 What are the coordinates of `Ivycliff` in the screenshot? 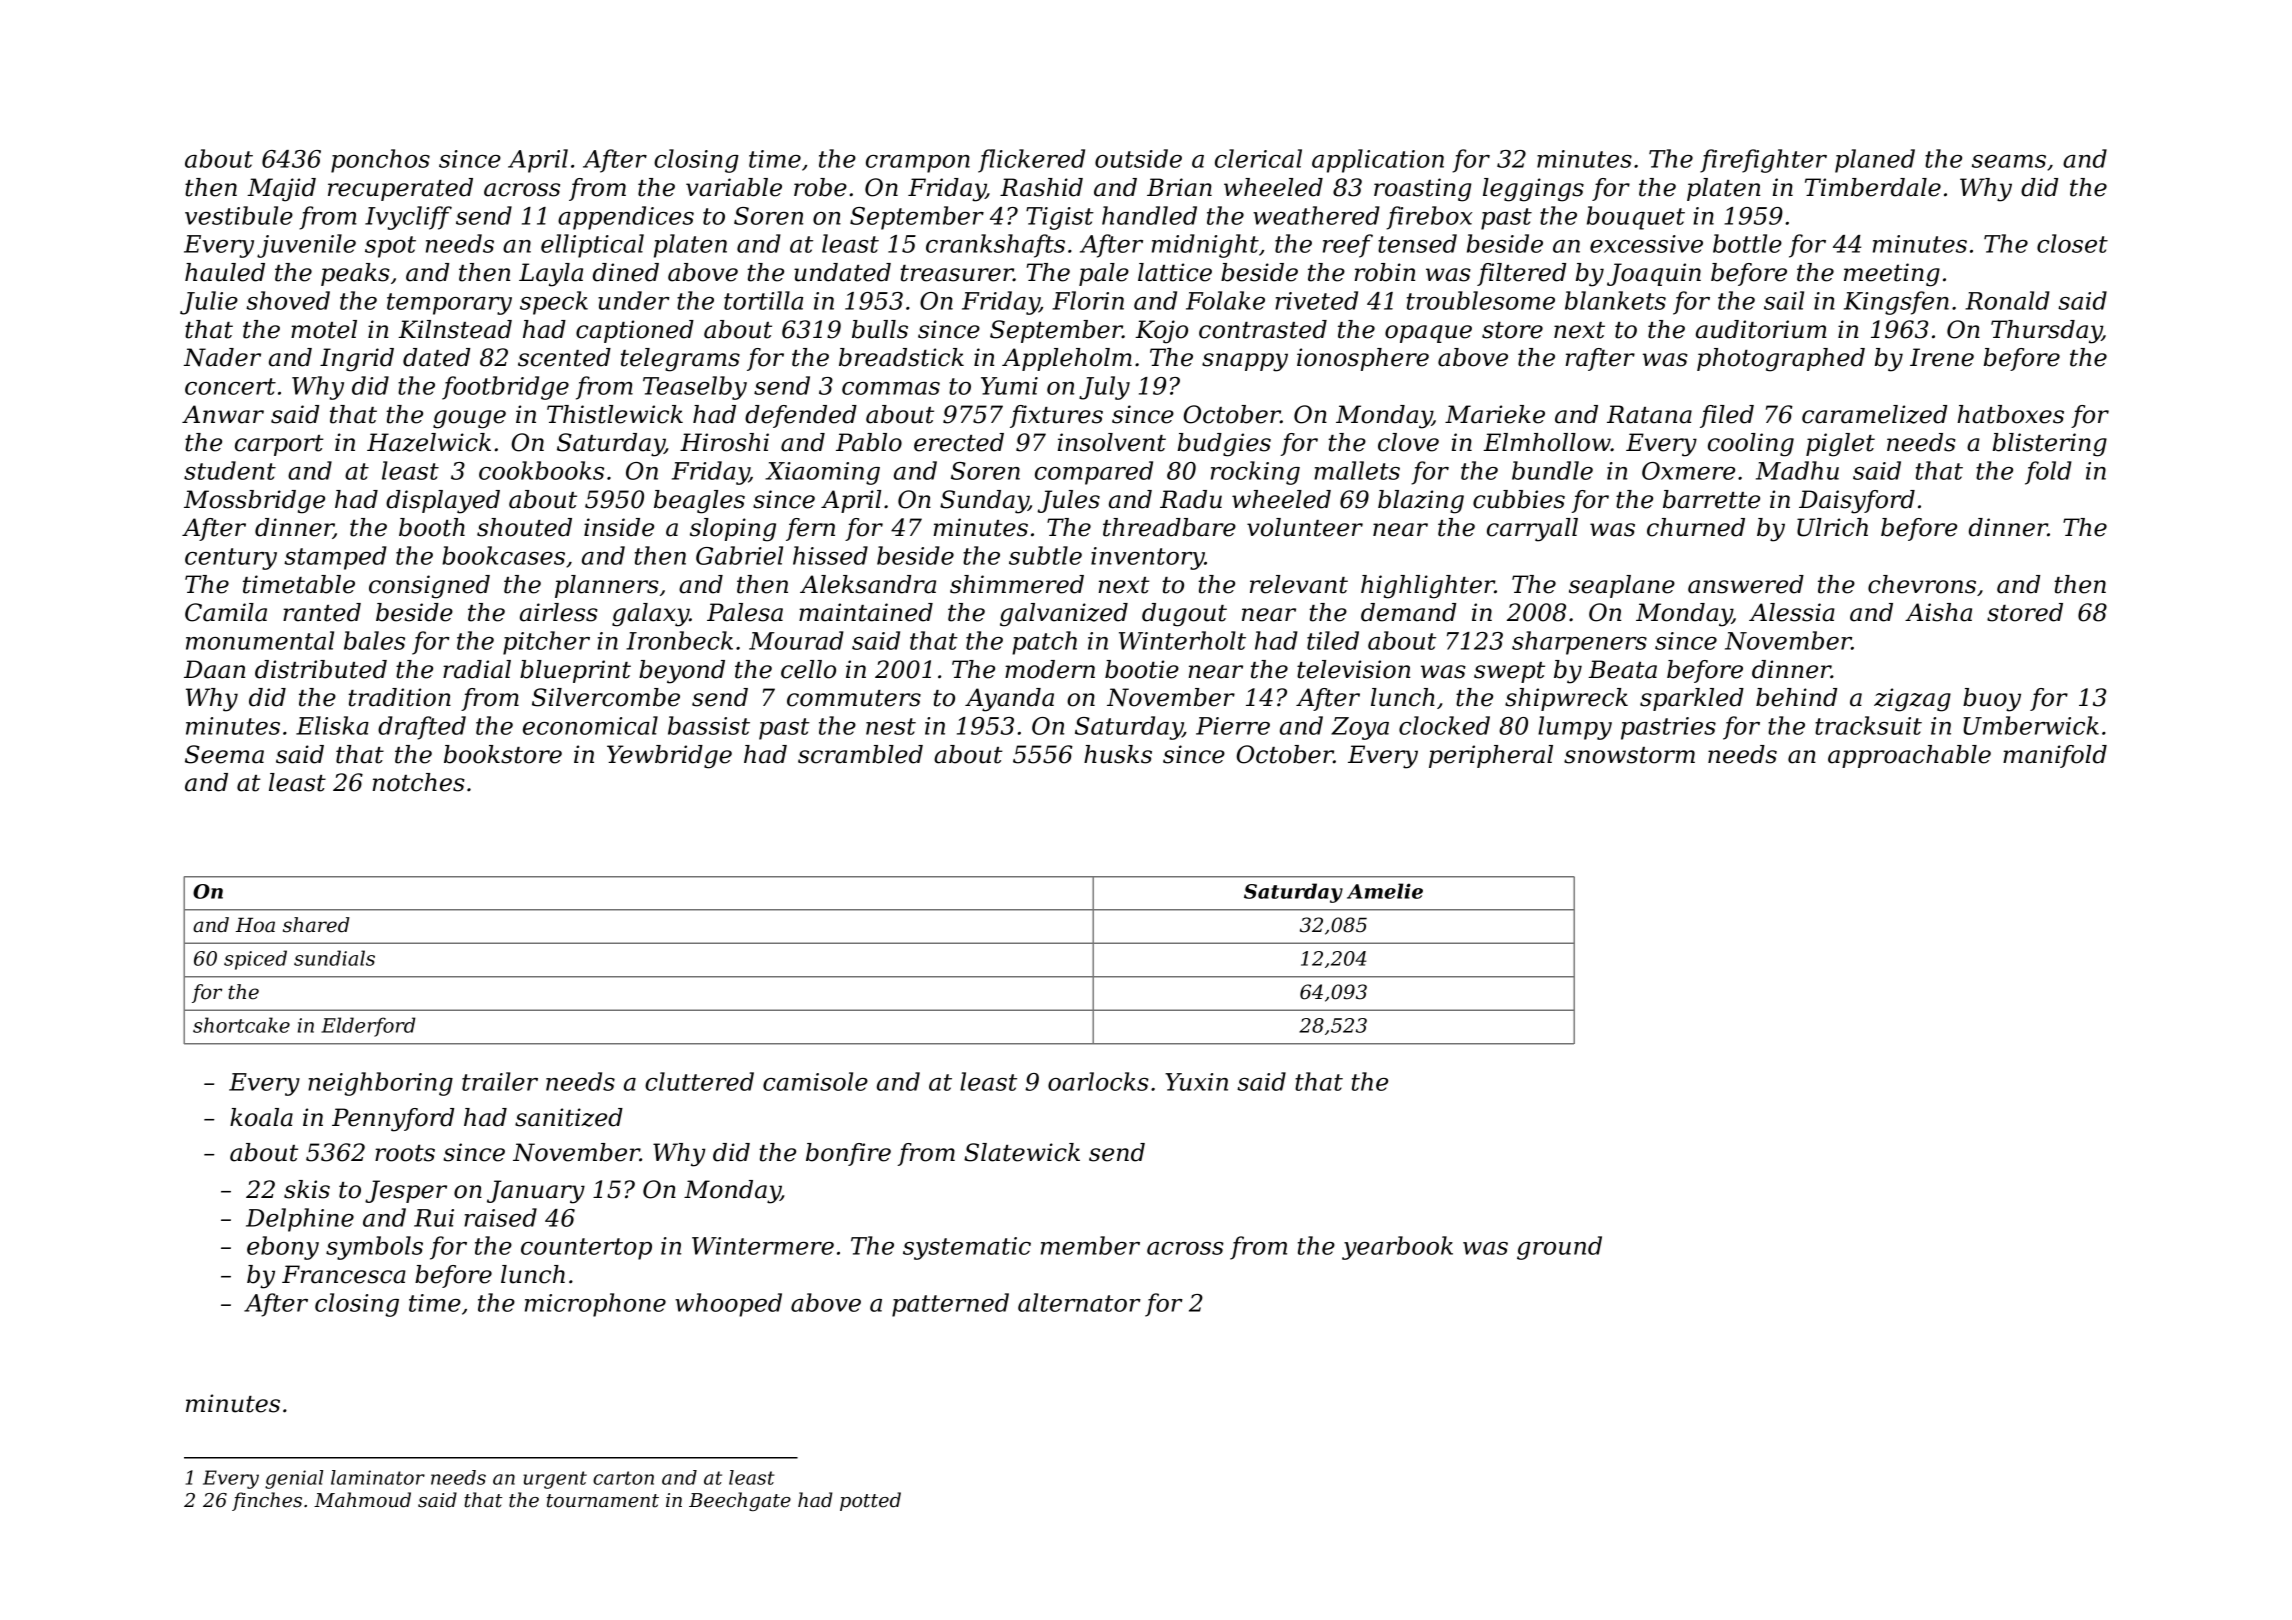 It's located at (408, 218).
